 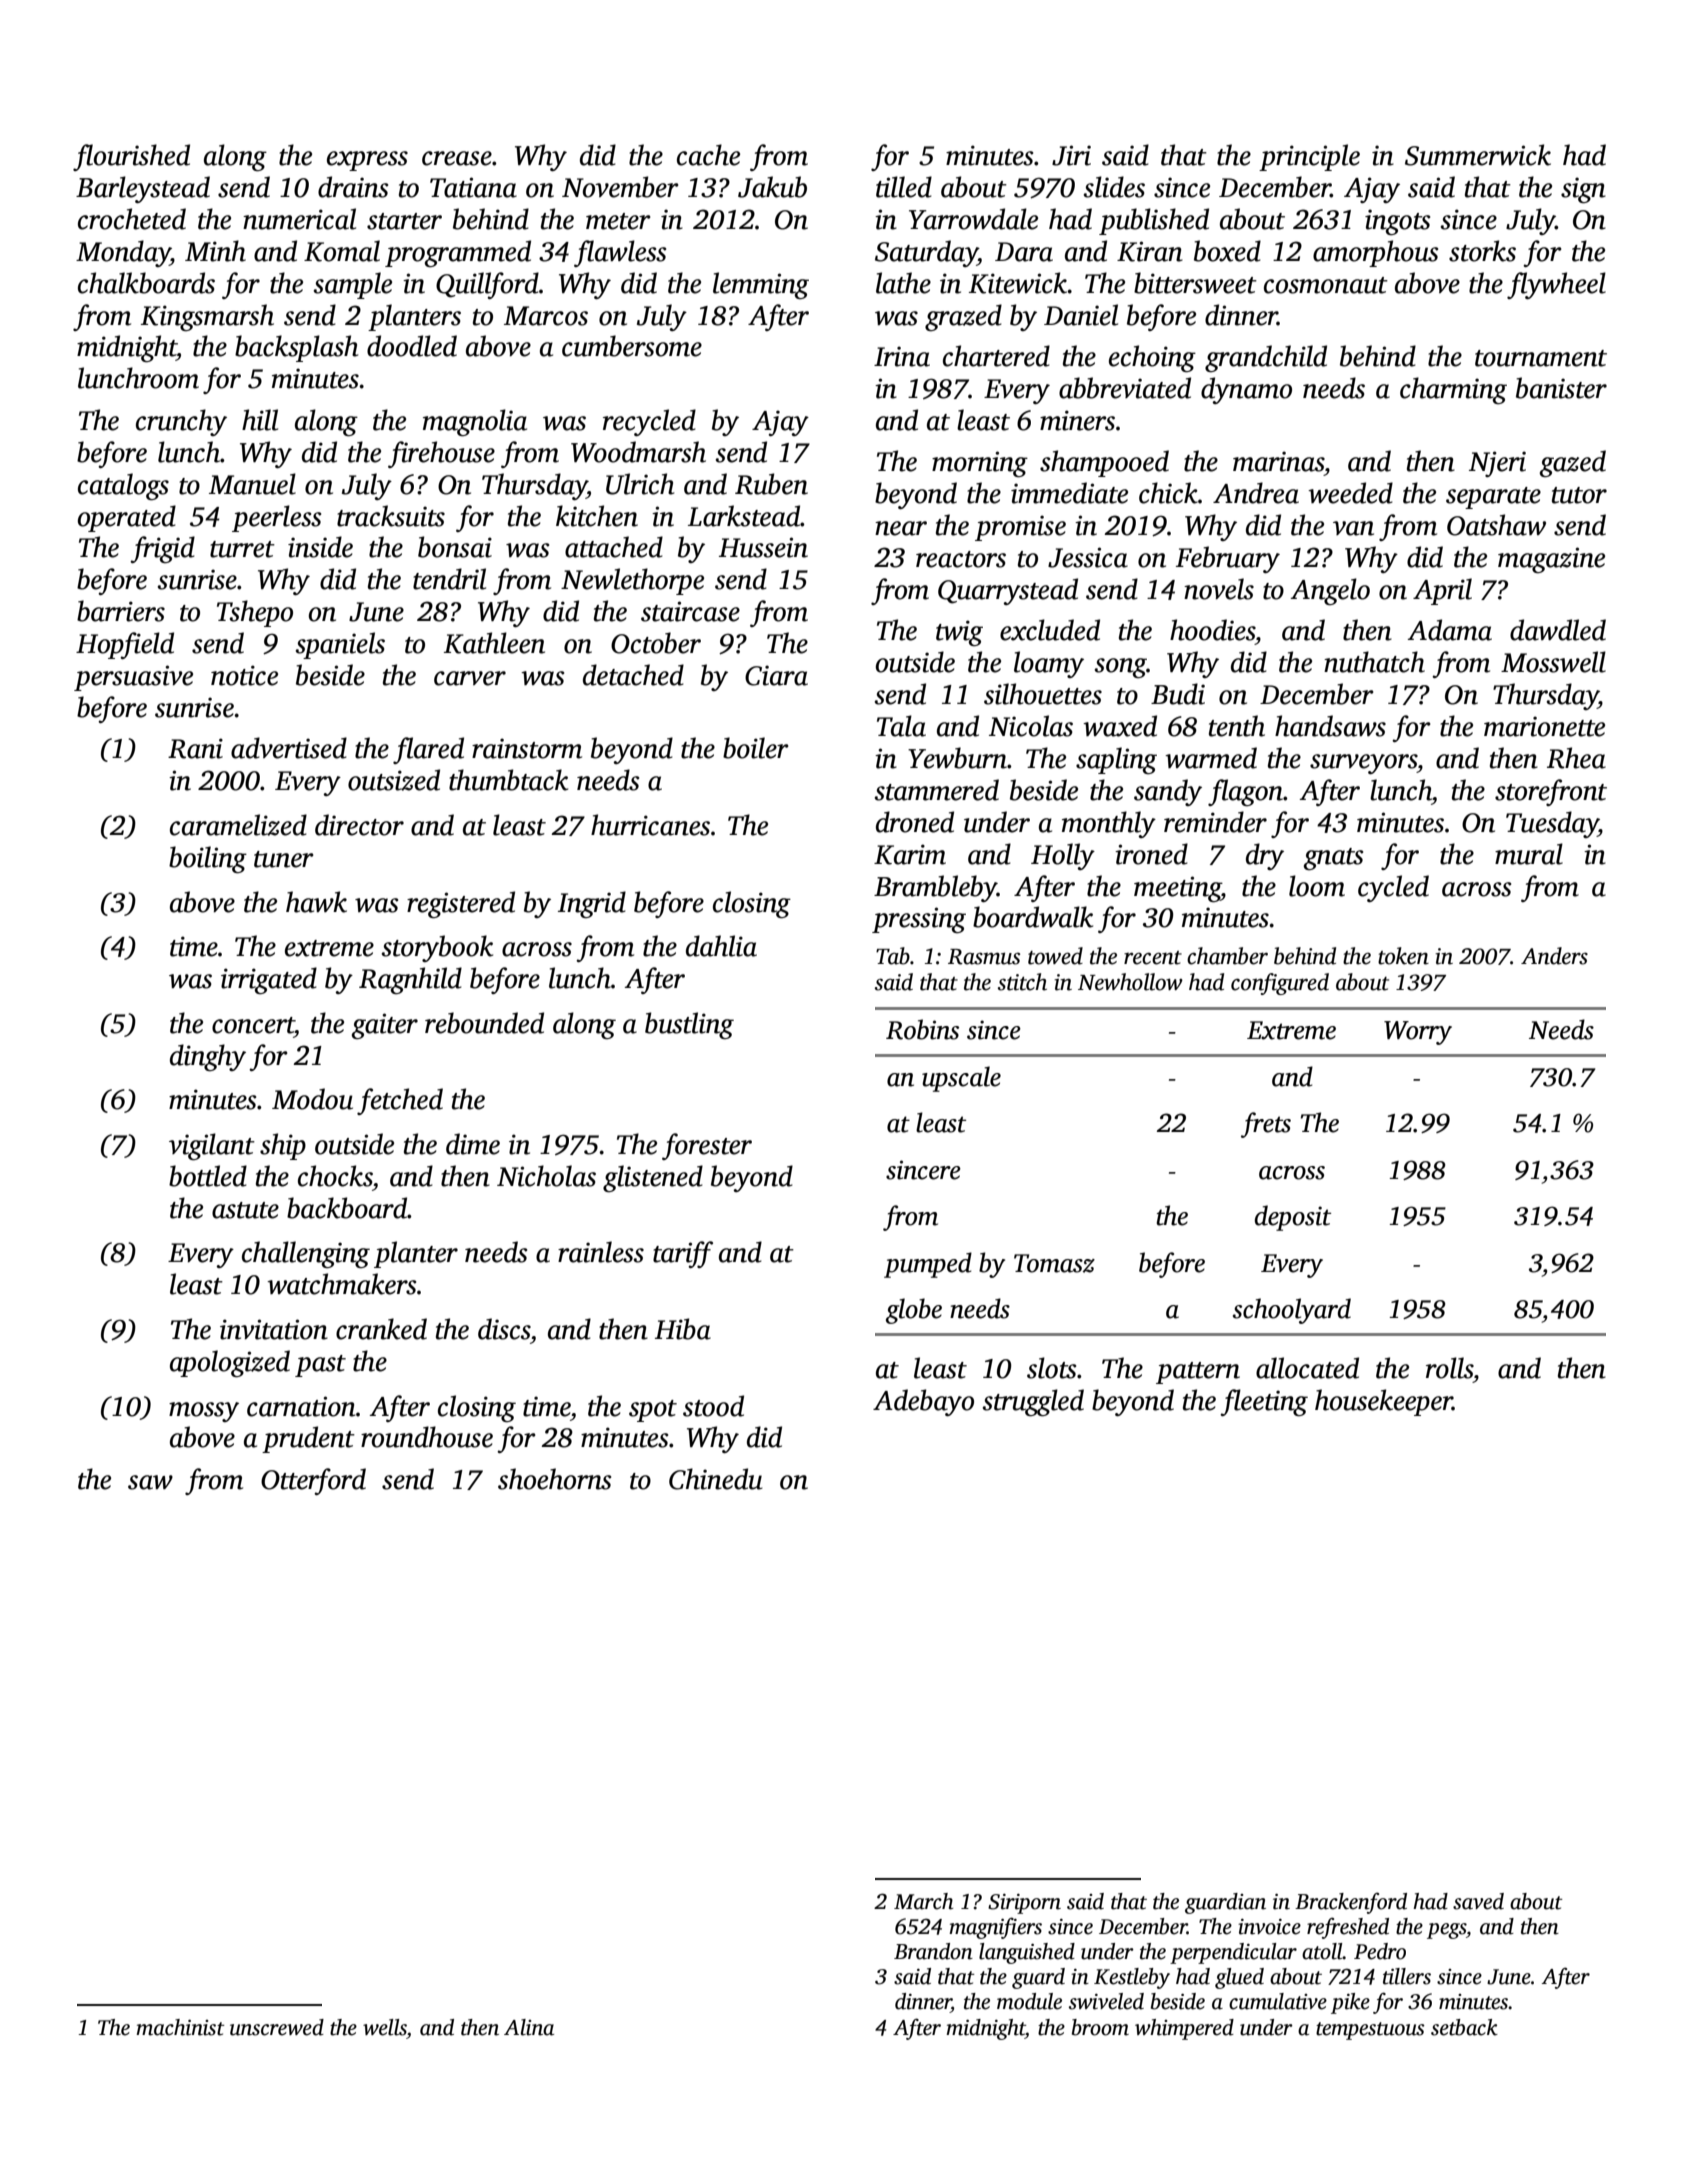 What do you see at coordinates (707, 1146) in the screenshot?
I see `forester` at bounding box center [707, 1146].
